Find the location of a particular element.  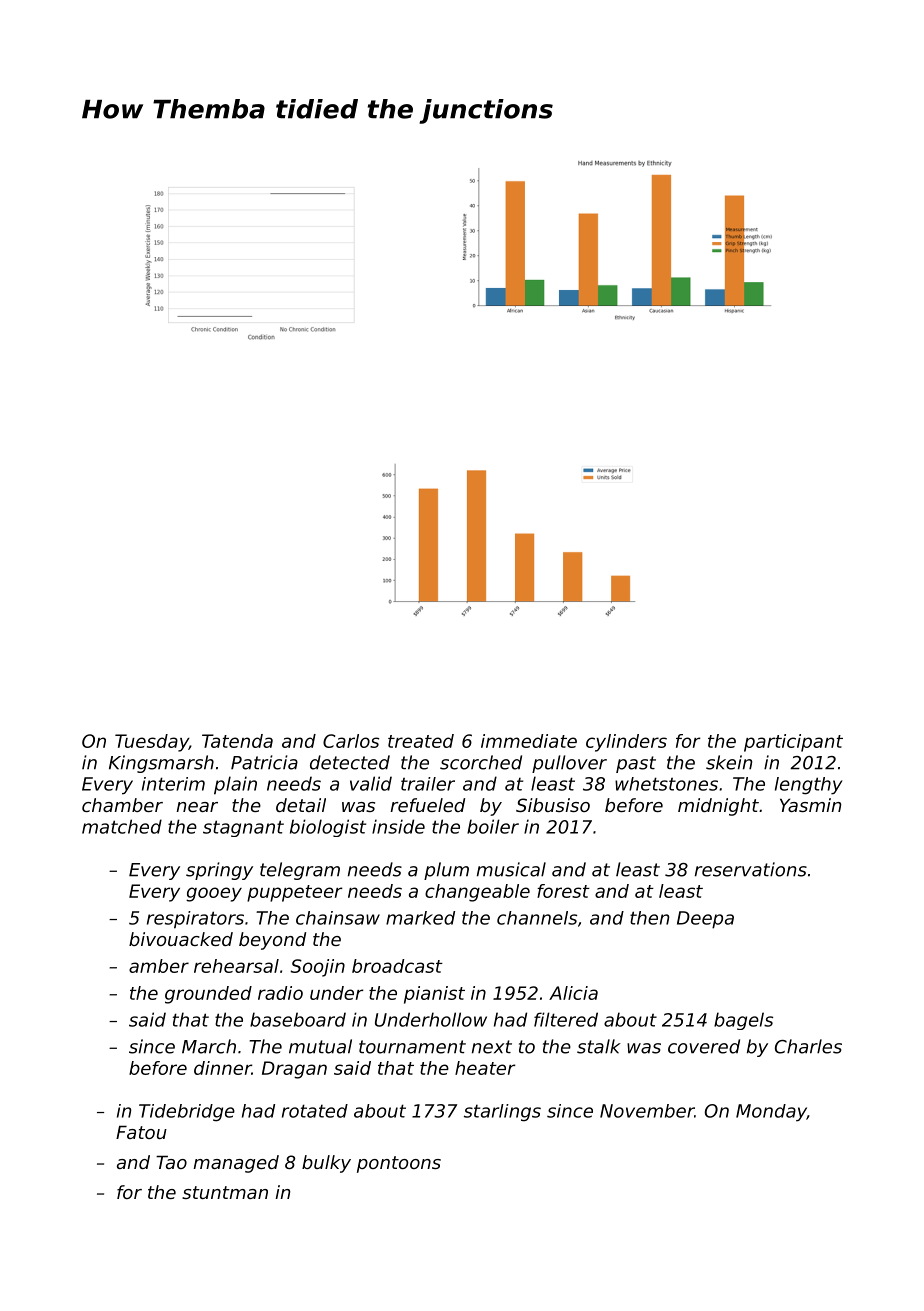

dinner is located at coordinates (223, 1068).
